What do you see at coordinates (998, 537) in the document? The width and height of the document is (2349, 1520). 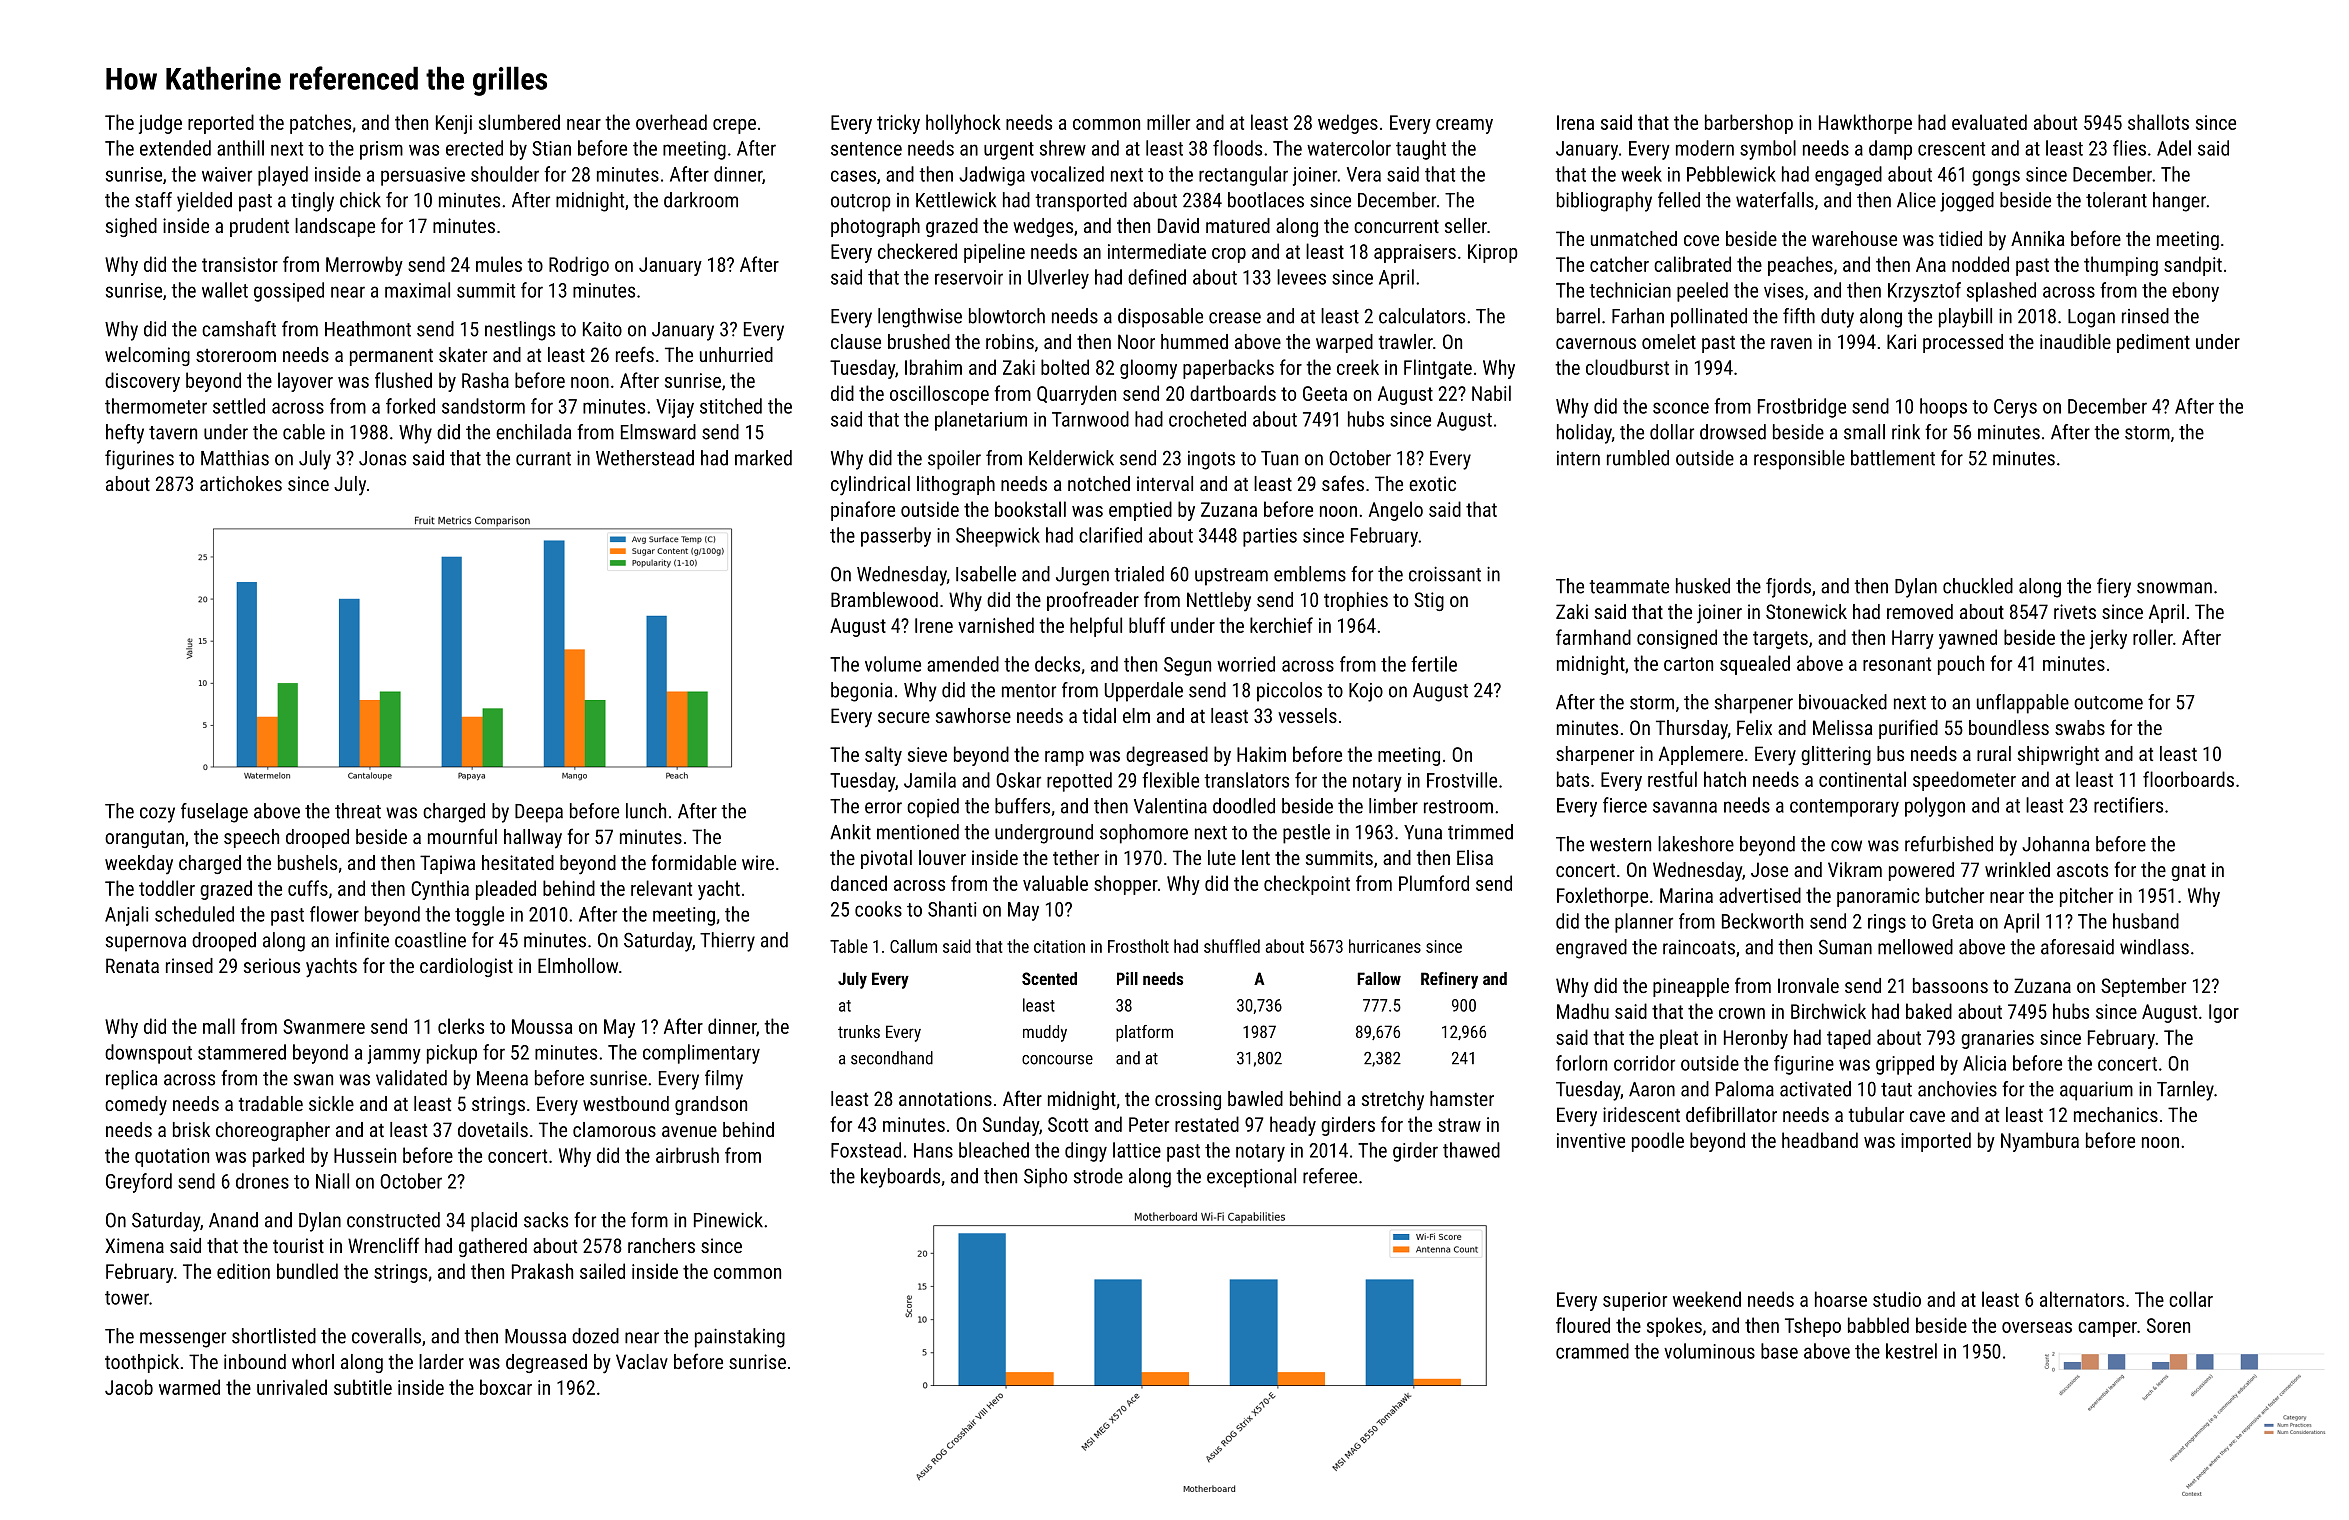 I see `Sheepwick` at bounding box center [998, 537].
